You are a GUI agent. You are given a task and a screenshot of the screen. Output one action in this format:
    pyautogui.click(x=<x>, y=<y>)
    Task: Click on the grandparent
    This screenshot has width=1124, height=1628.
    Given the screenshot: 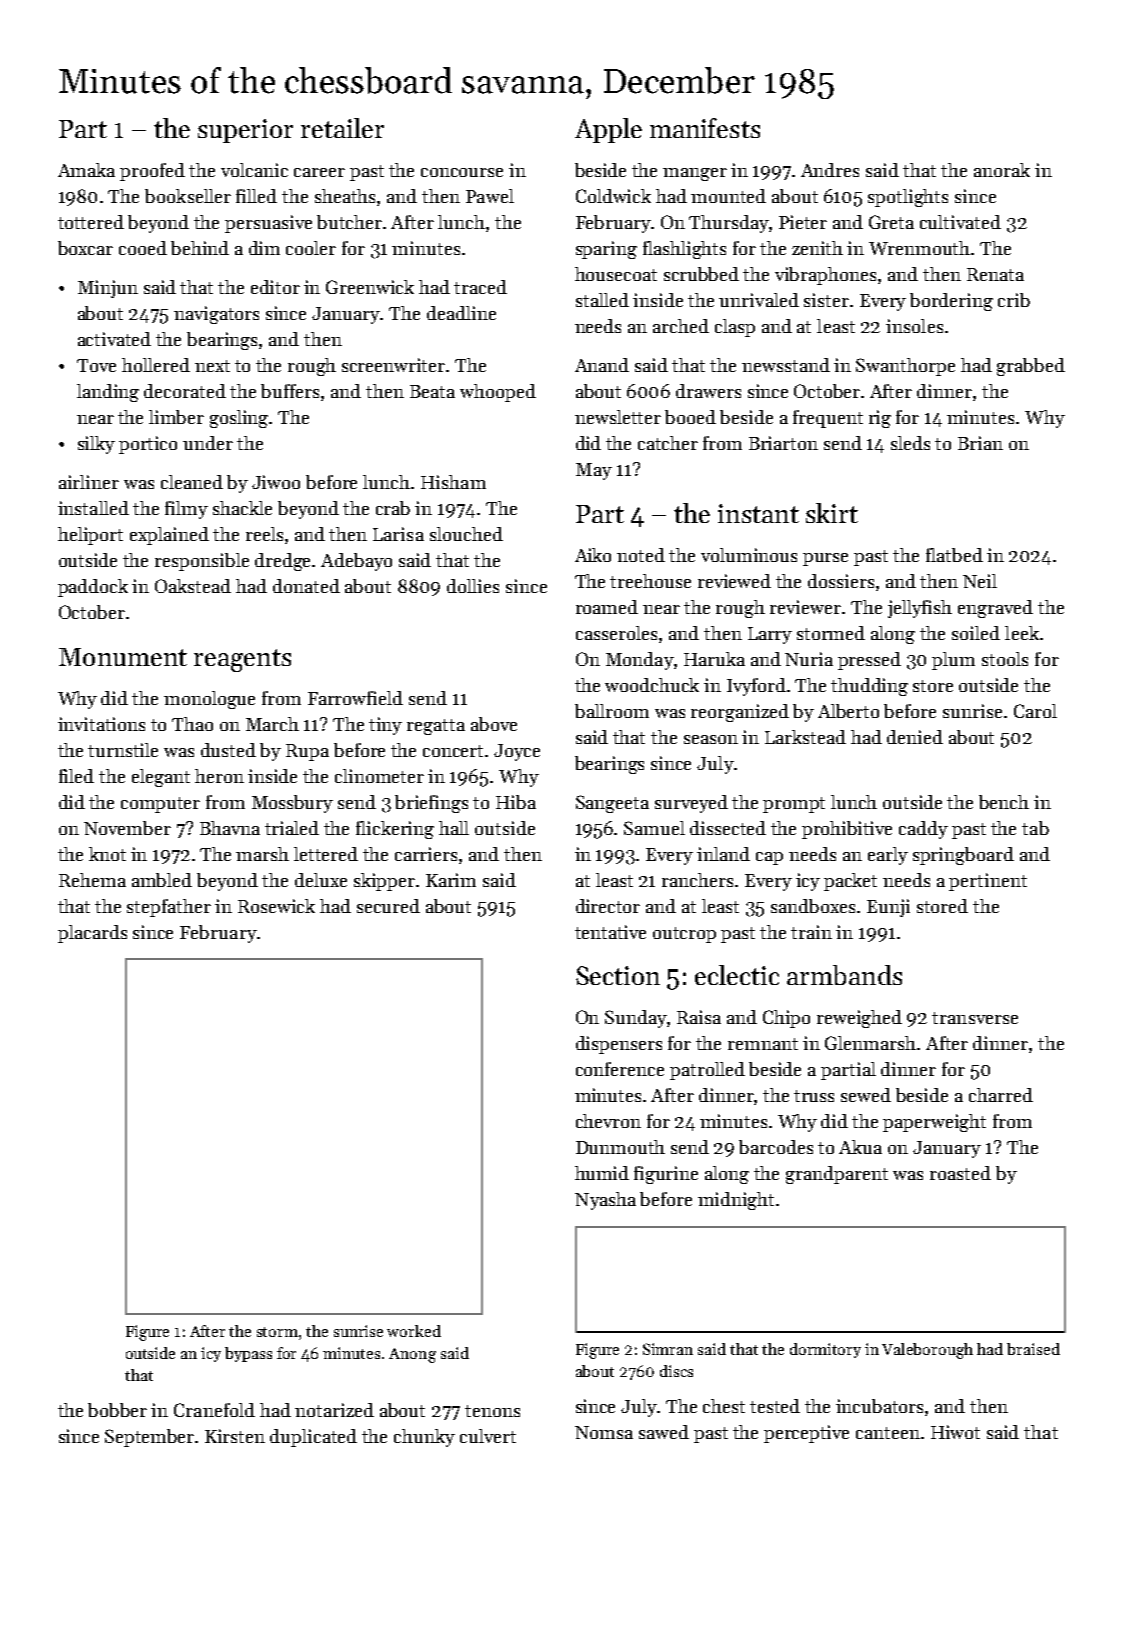 What is the action you would take?
    pyautogui.click(x=837, y=1175)
